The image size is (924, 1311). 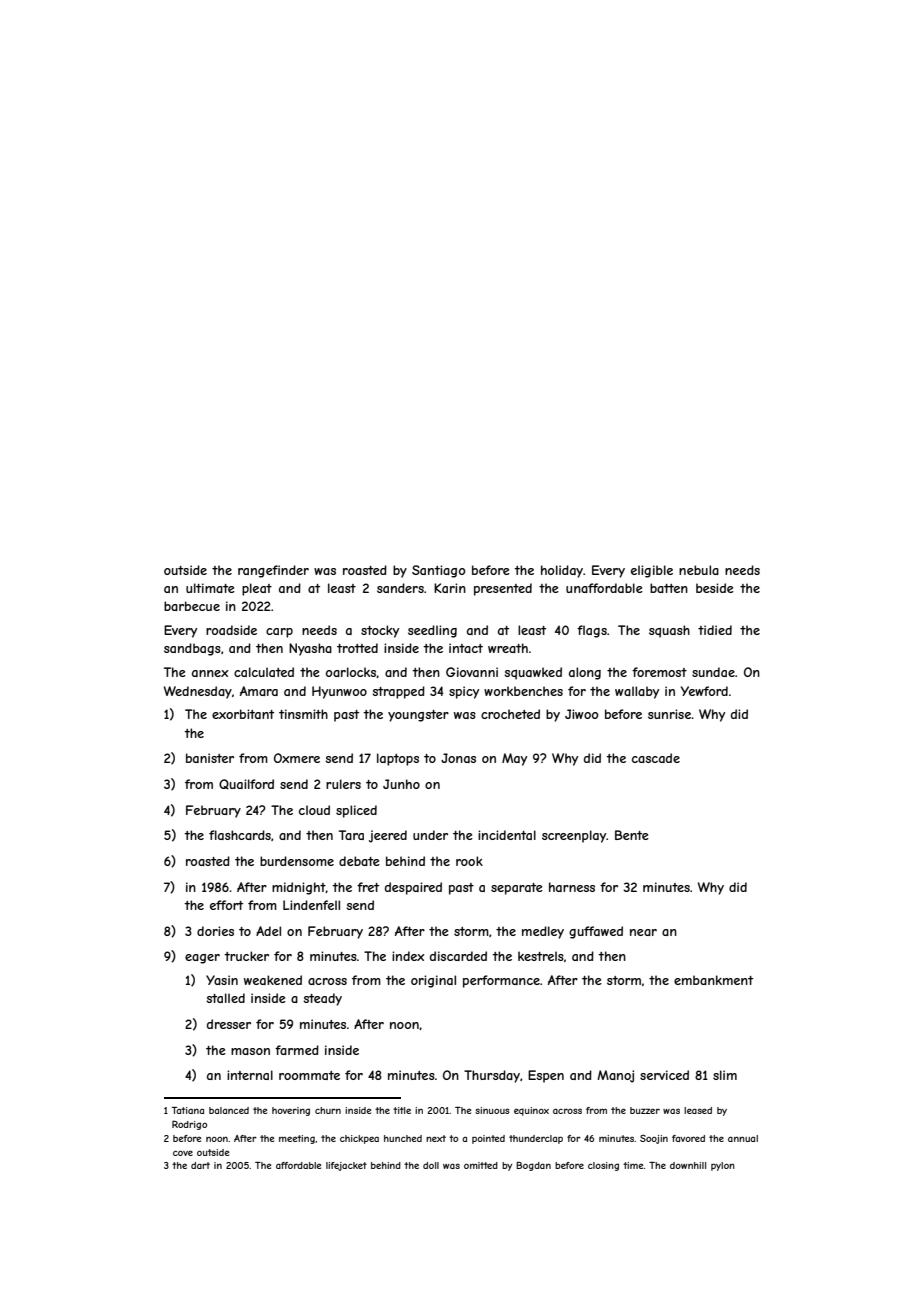 What do you see at coordinates (433, 981) in the screenshot?
I see `original` at bounding box center [433, 981].
